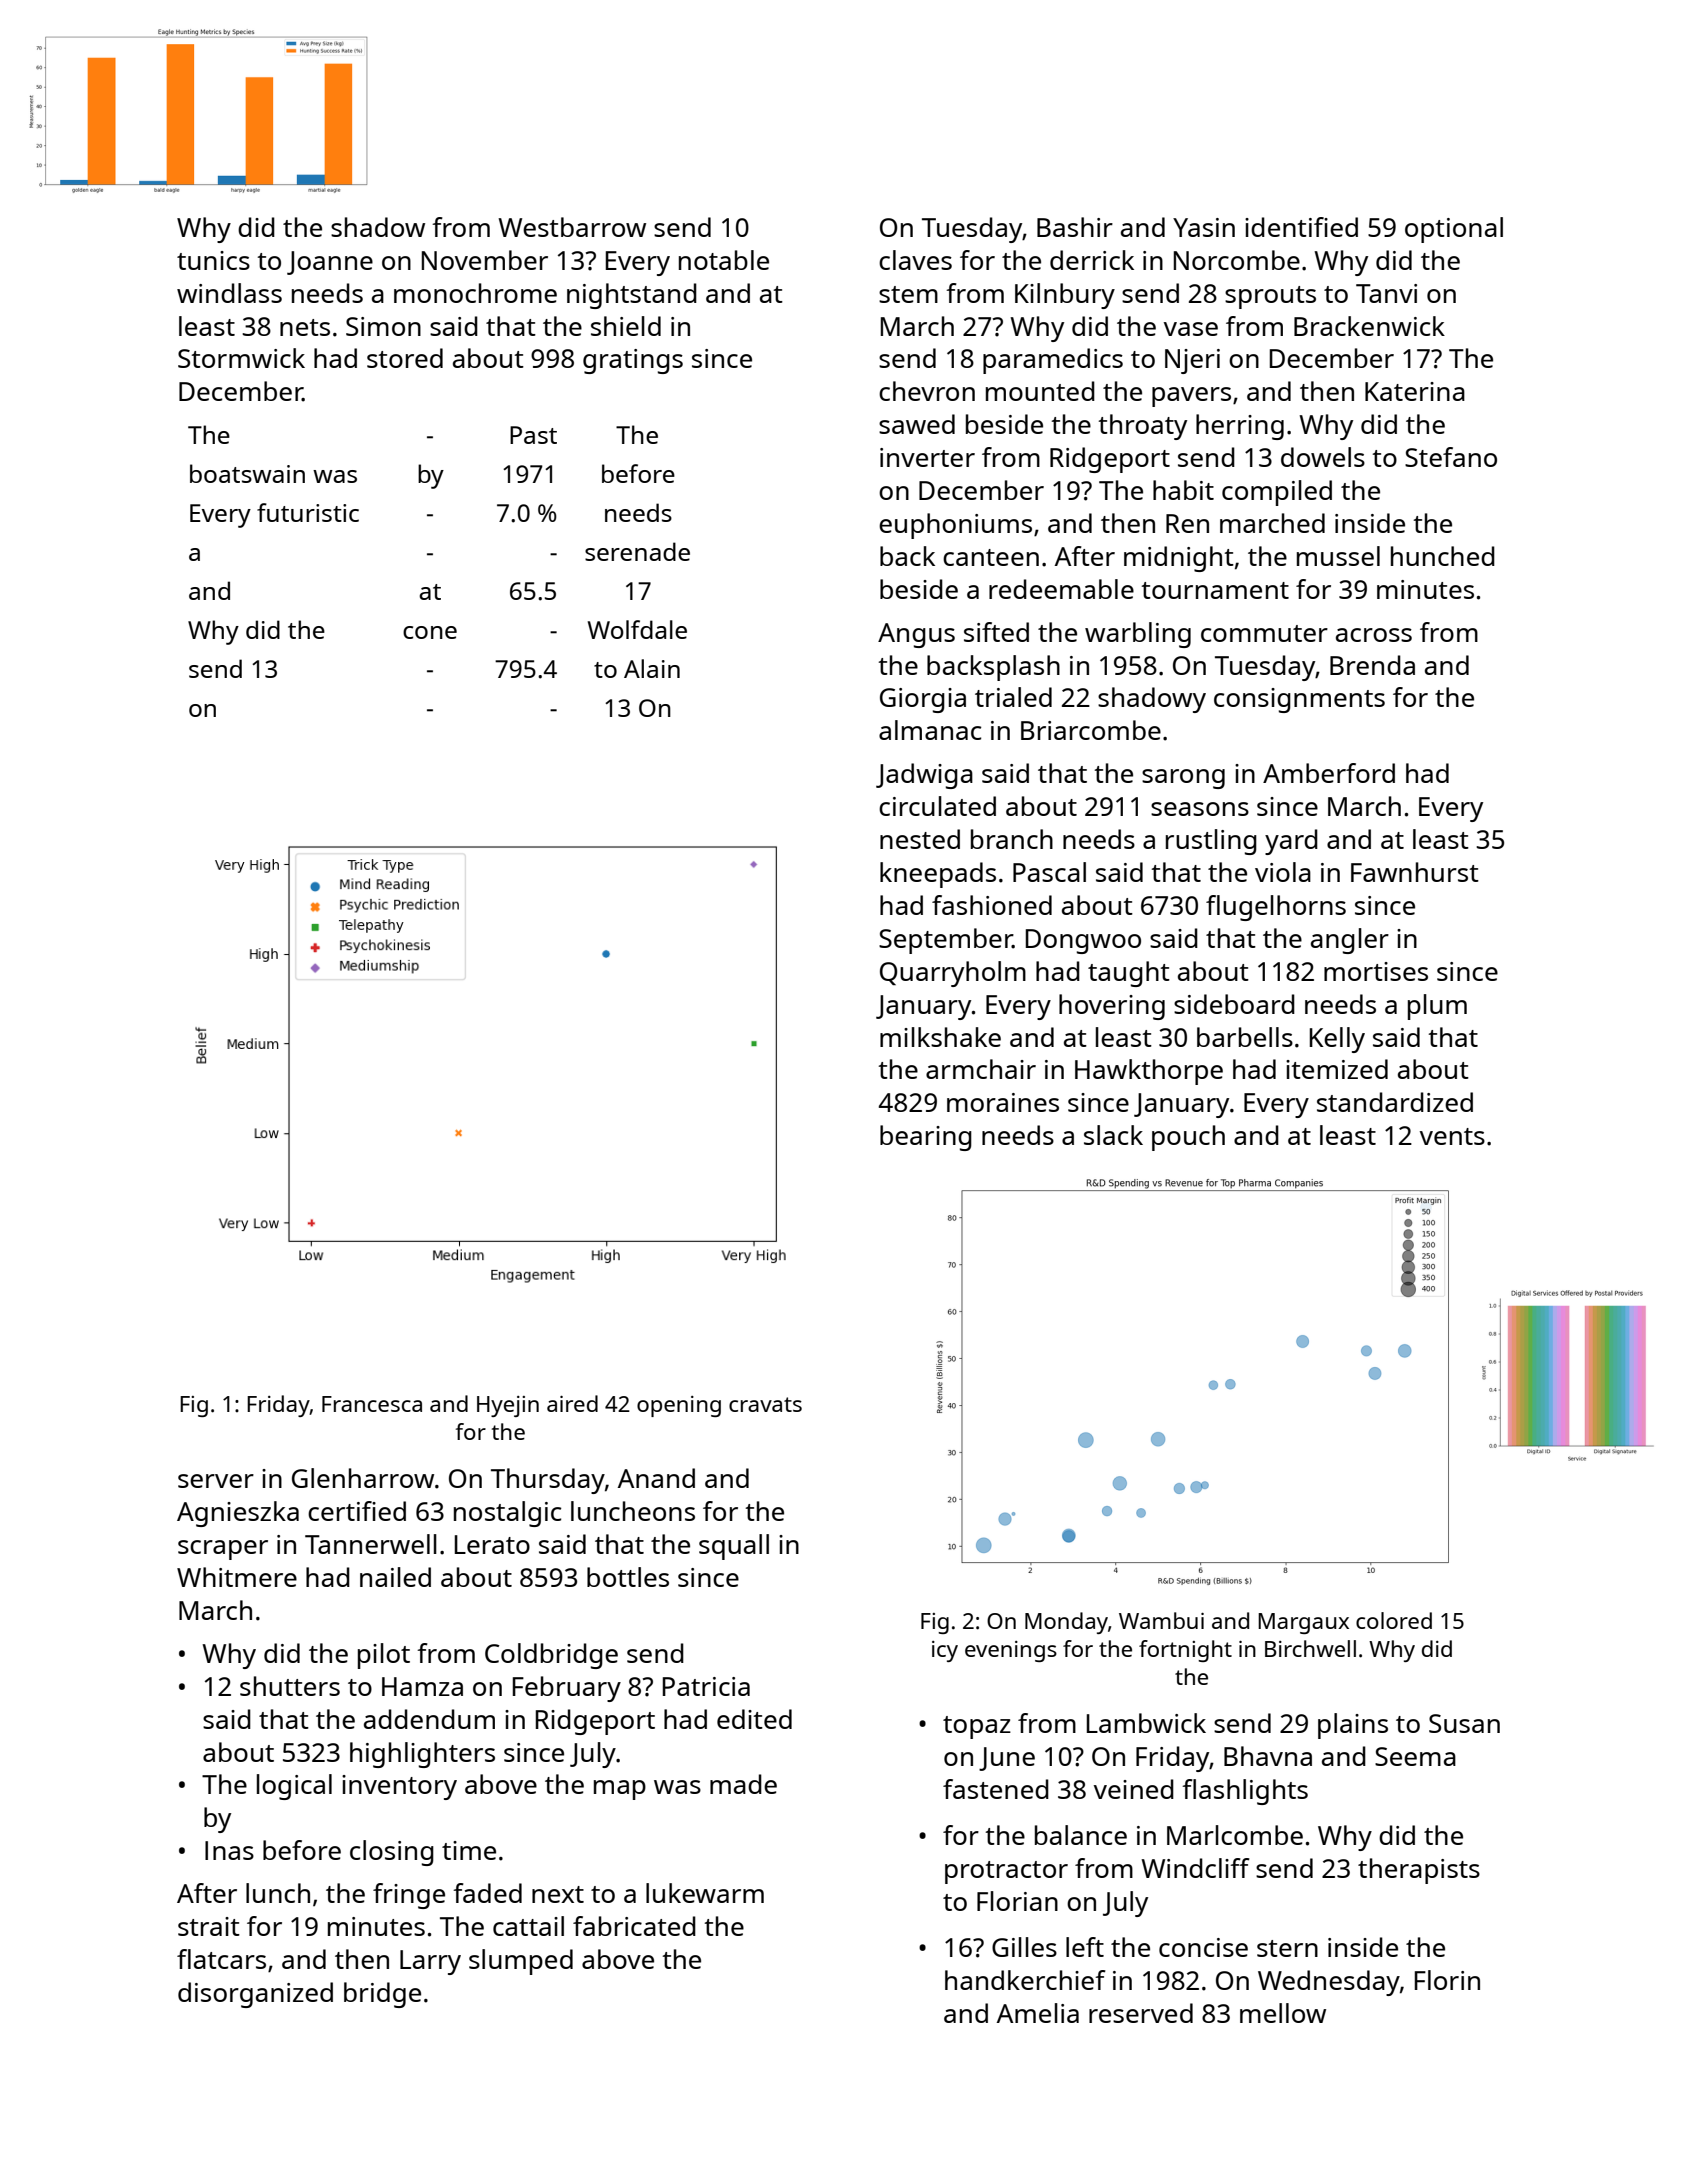  What do you see at coordinates (724, 260) in the screenshot?
I see `notable` at bounding box center [724, 260].
